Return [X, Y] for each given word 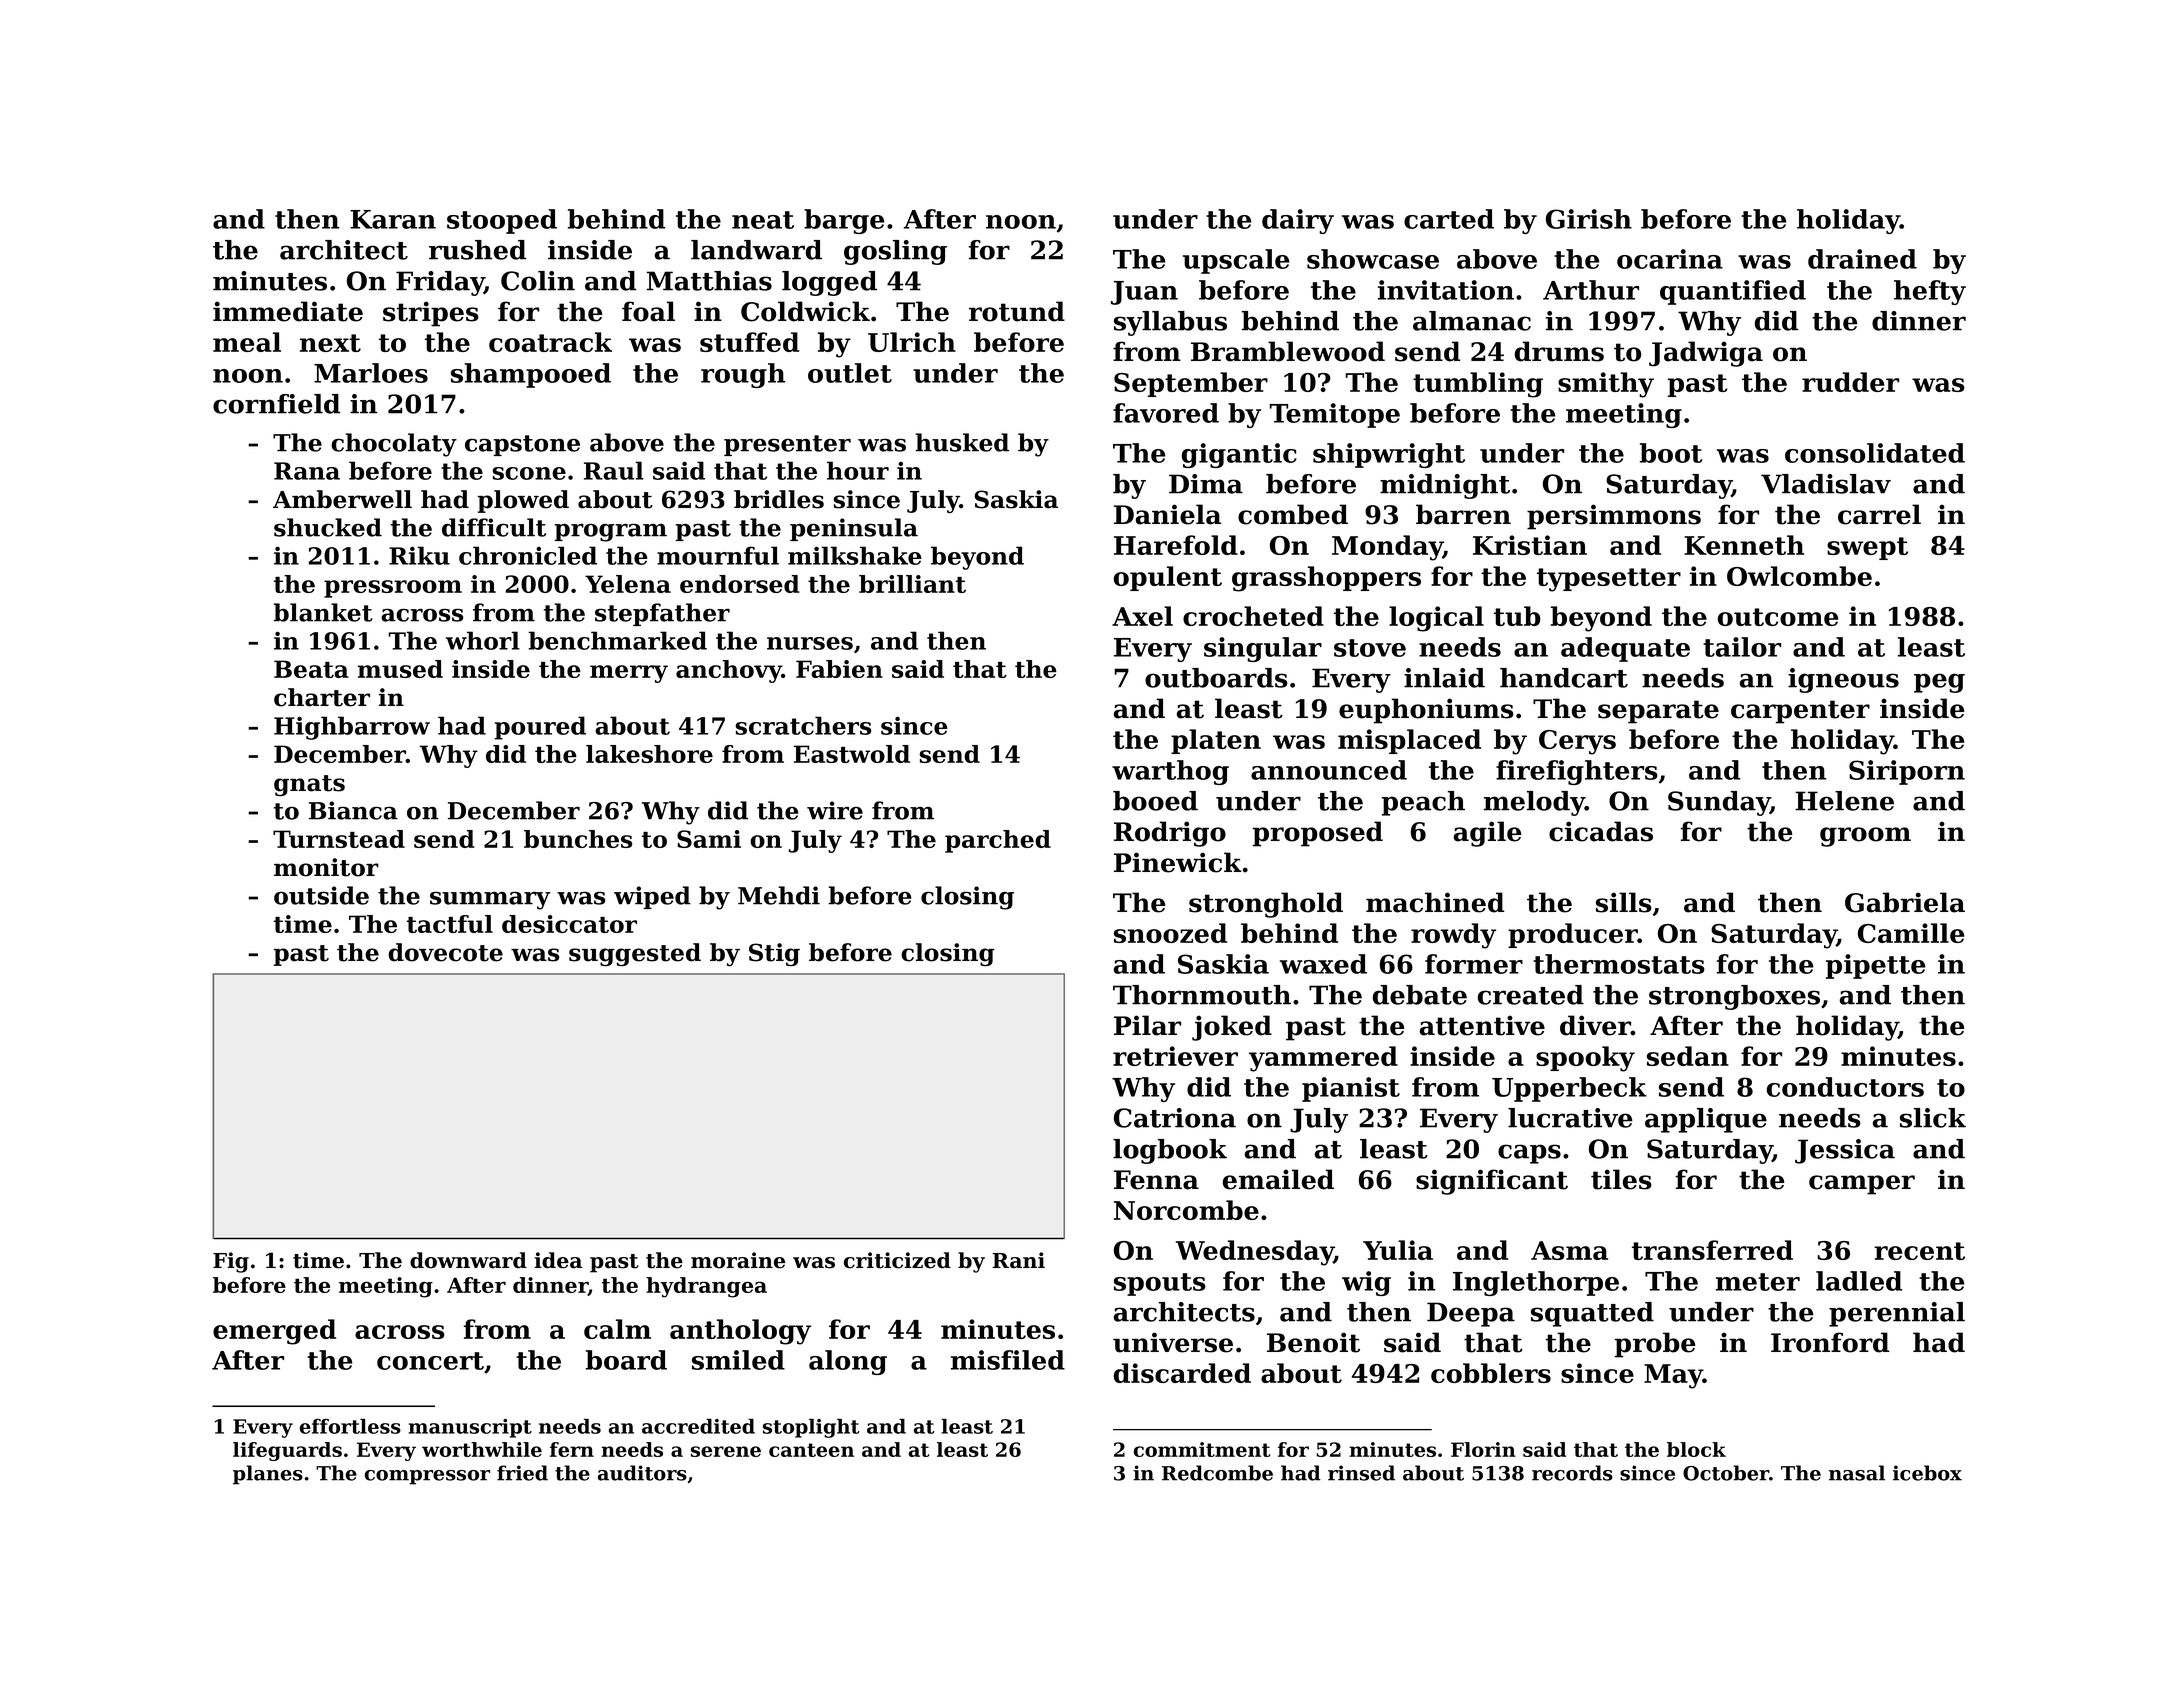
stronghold [1266, 905]
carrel [1879, 514]
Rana [307, 471]
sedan [1688, 1056]
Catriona [1175, 1118]
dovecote [445, 952]
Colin [538, 281]
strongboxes [1734, 997]
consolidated [1875, 453]
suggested [635, 954]
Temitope [1335, 415]
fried [522, 1473]
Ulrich [912, 342]
